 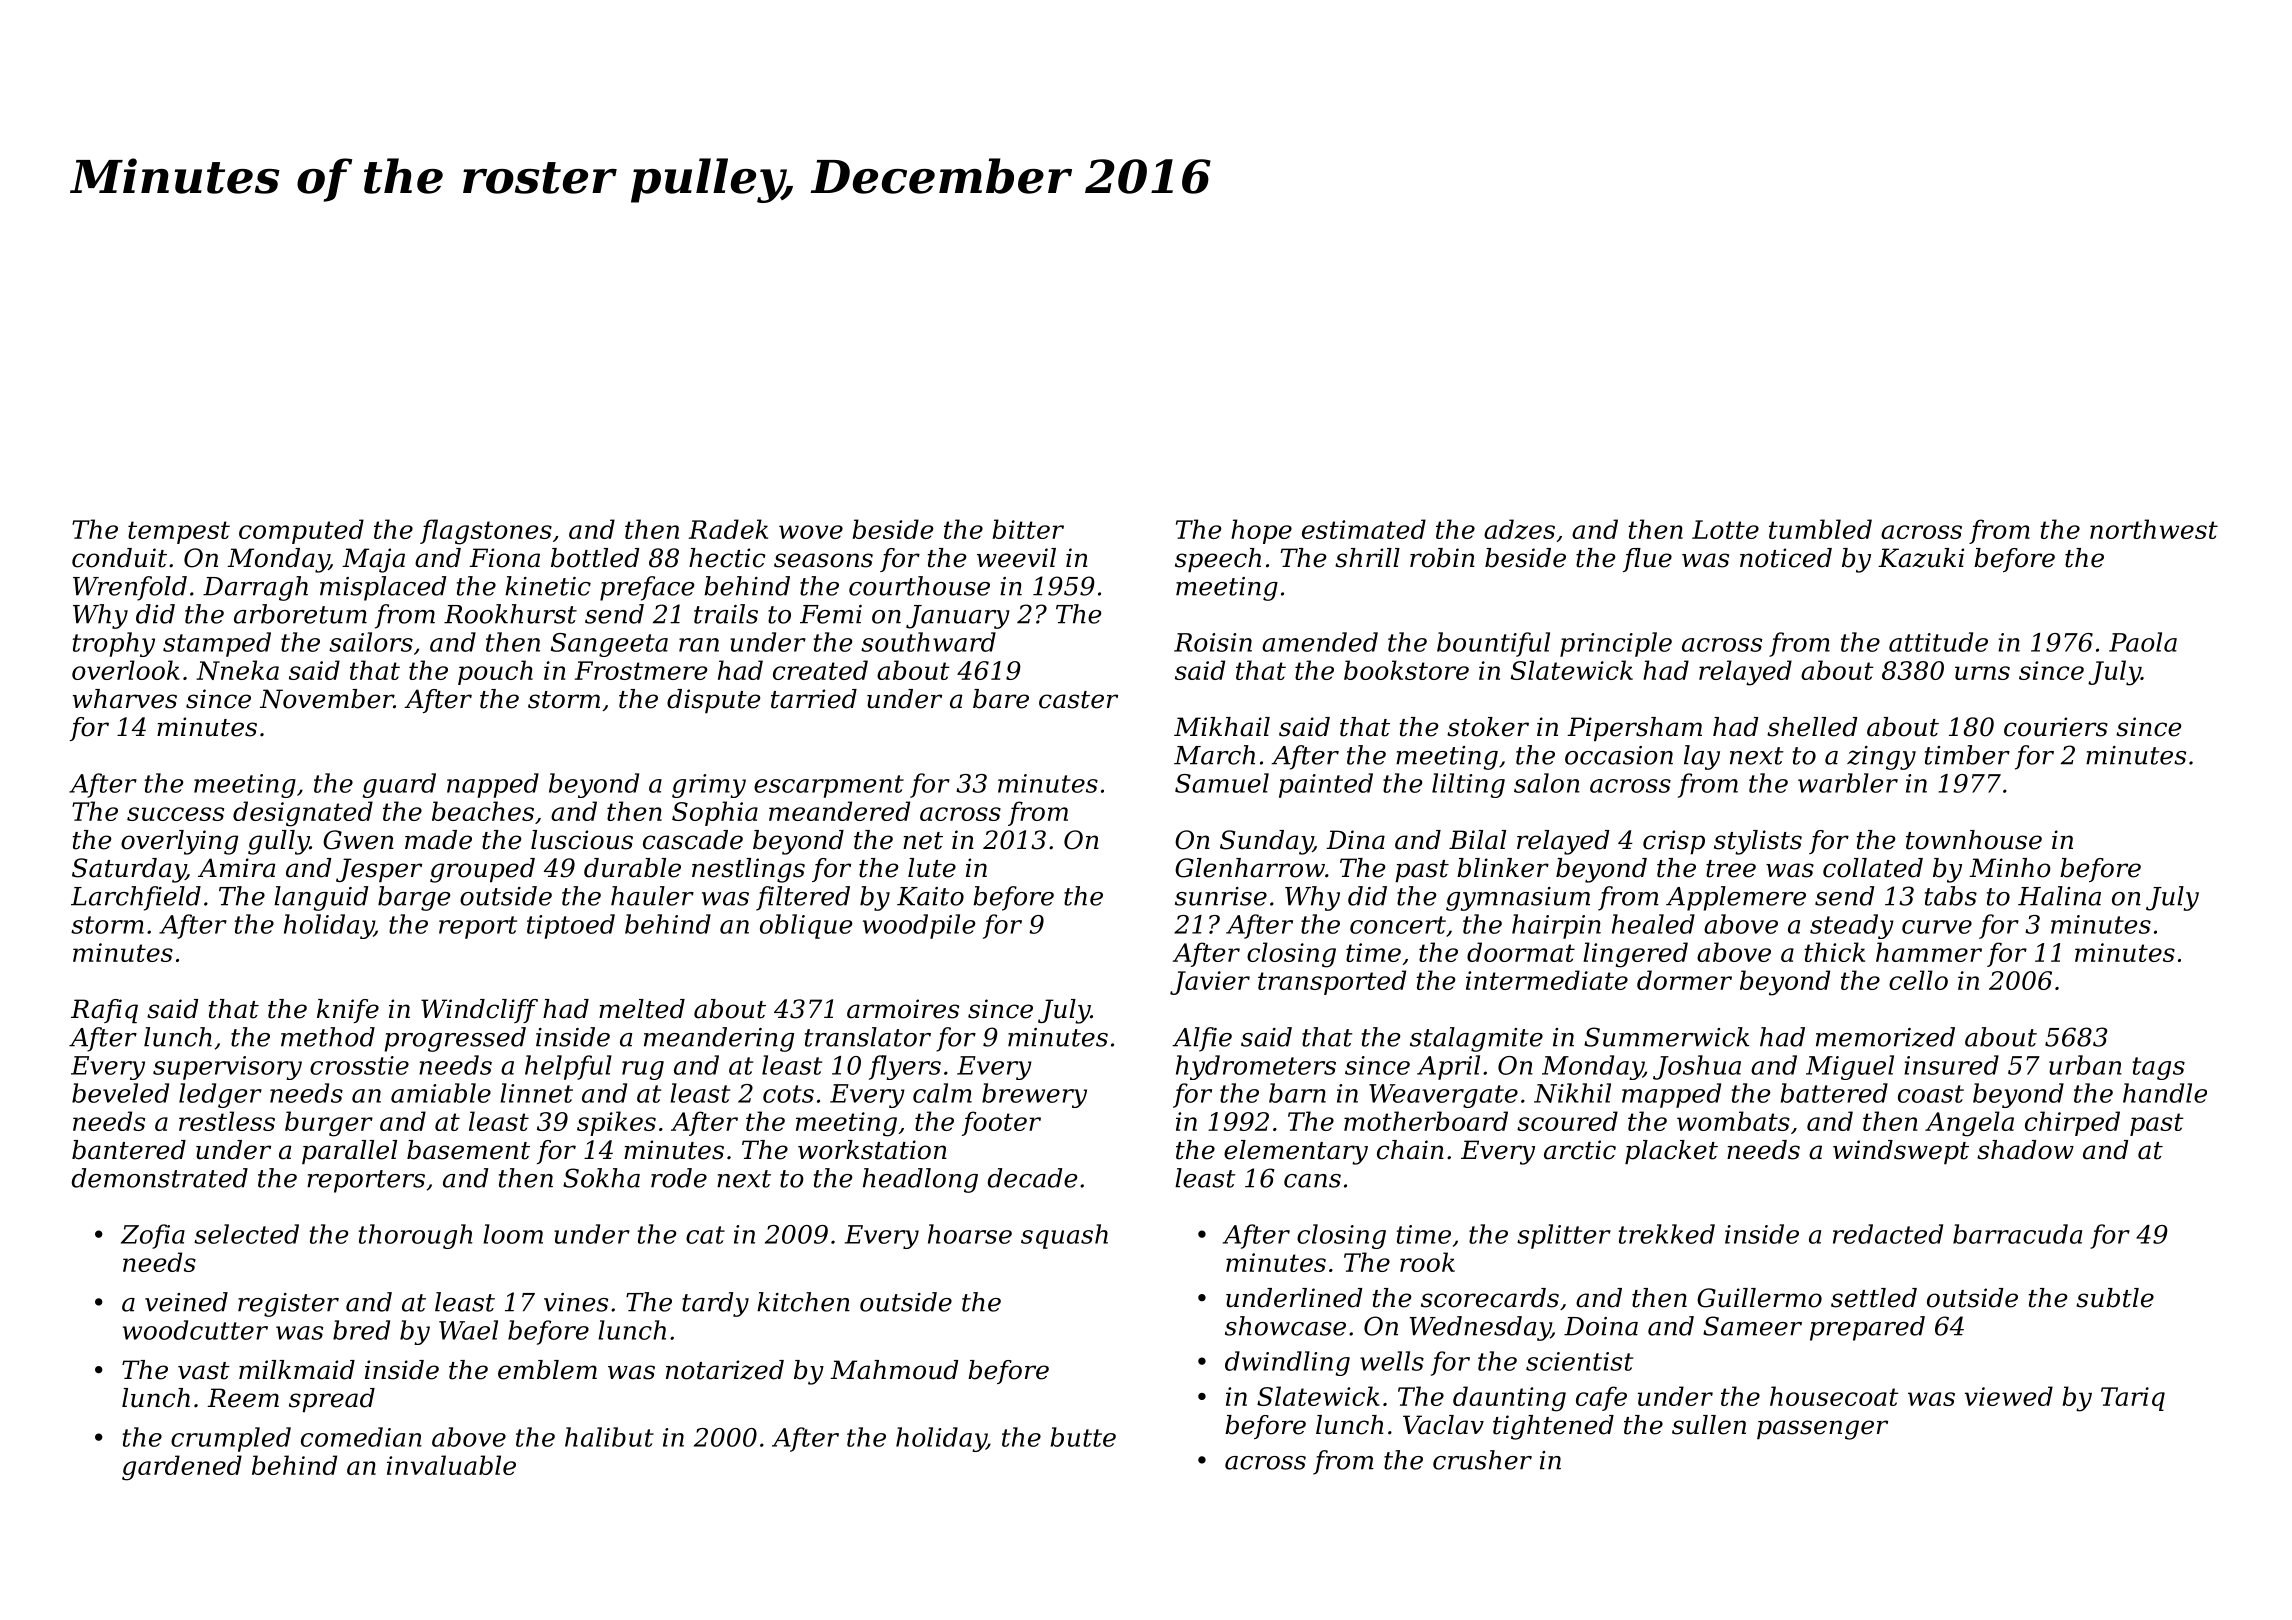 I want to click on bitter, so click(x=1028, y=529).
